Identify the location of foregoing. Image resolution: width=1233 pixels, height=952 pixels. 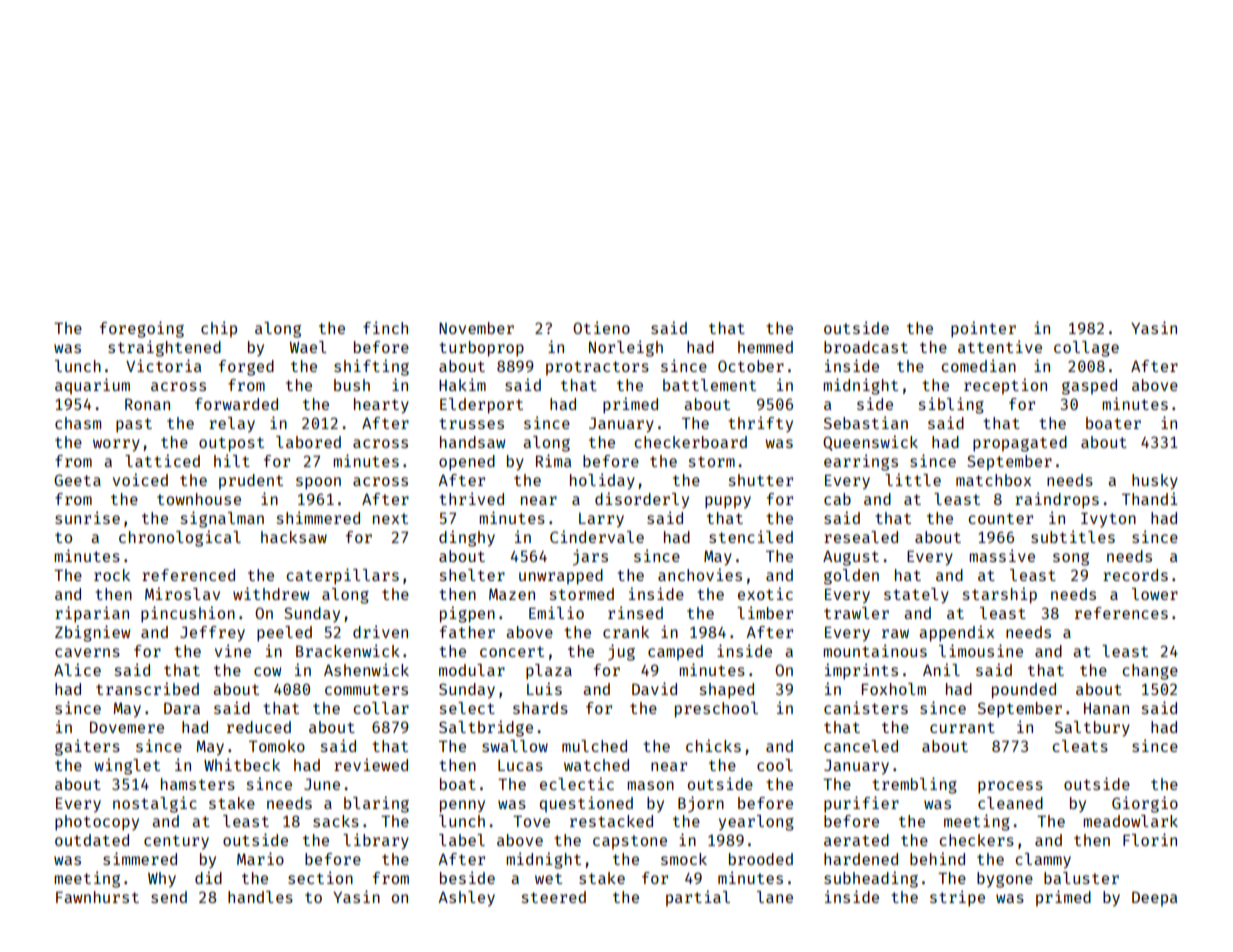
(142, 329).
